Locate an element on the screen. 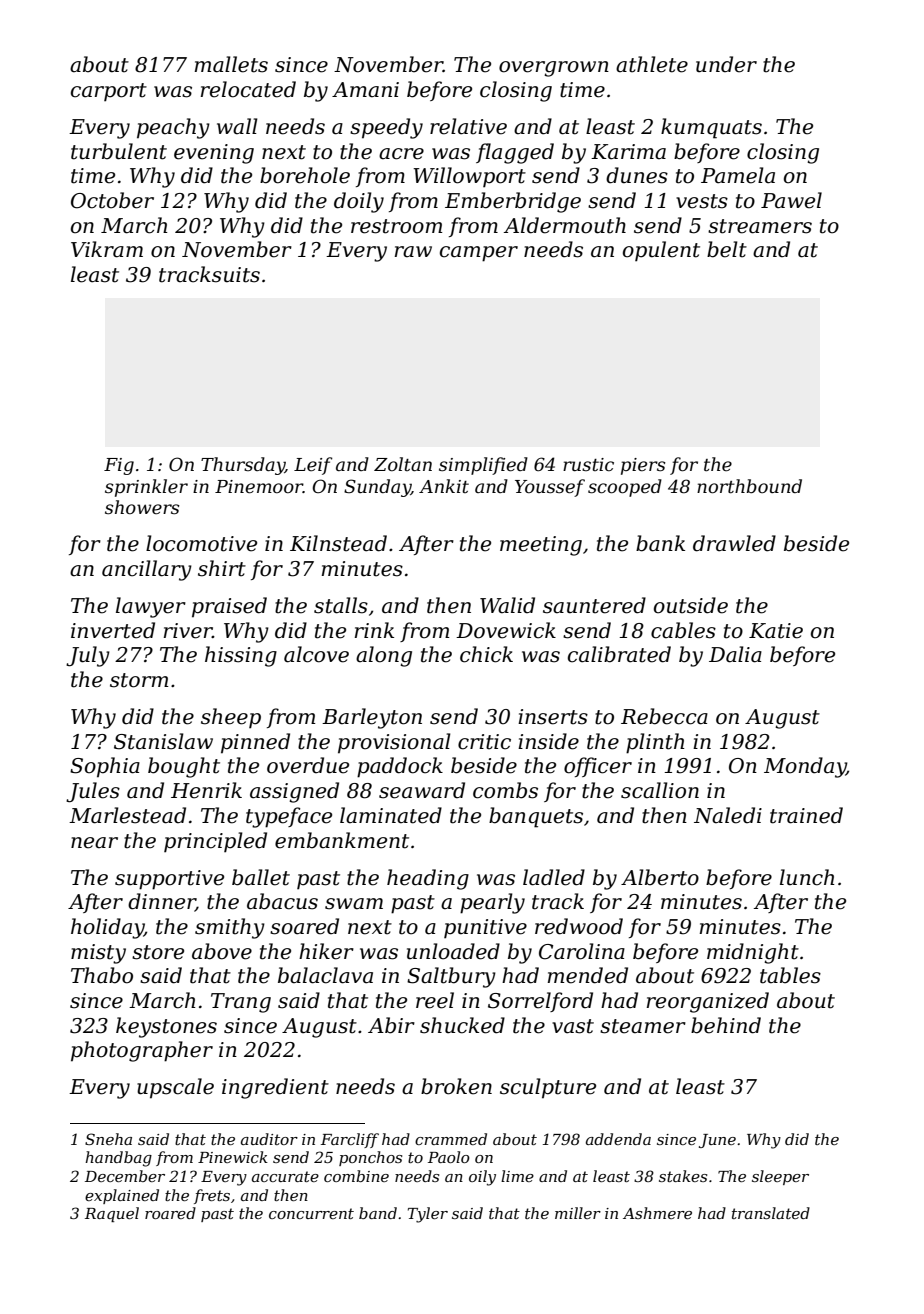  ancillary is located at coordinates (147, 570).
